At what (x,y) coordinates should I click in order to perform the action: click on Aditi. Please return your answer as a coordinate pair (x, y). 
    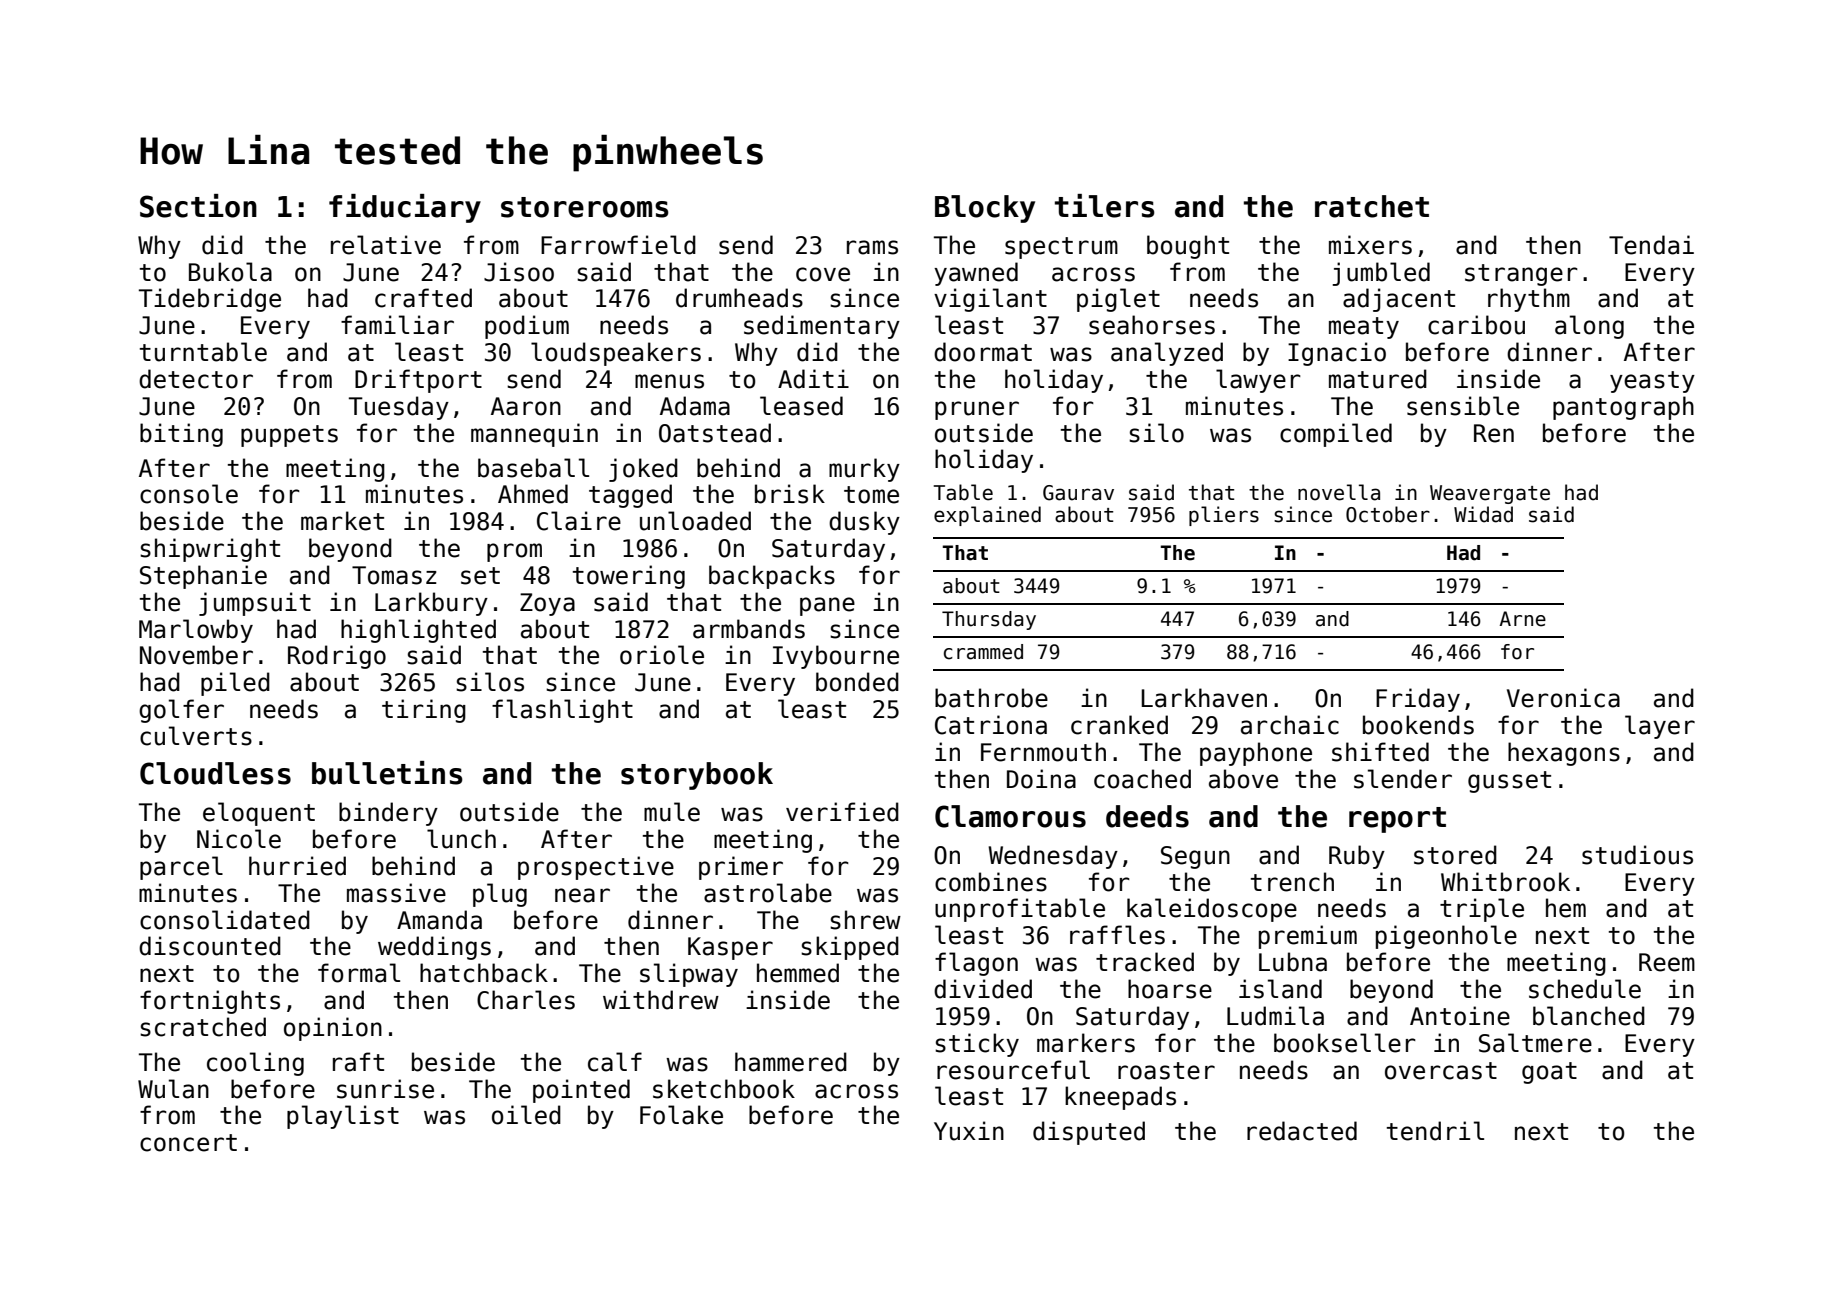
    Looking at the image, I should click on (813, 379).
